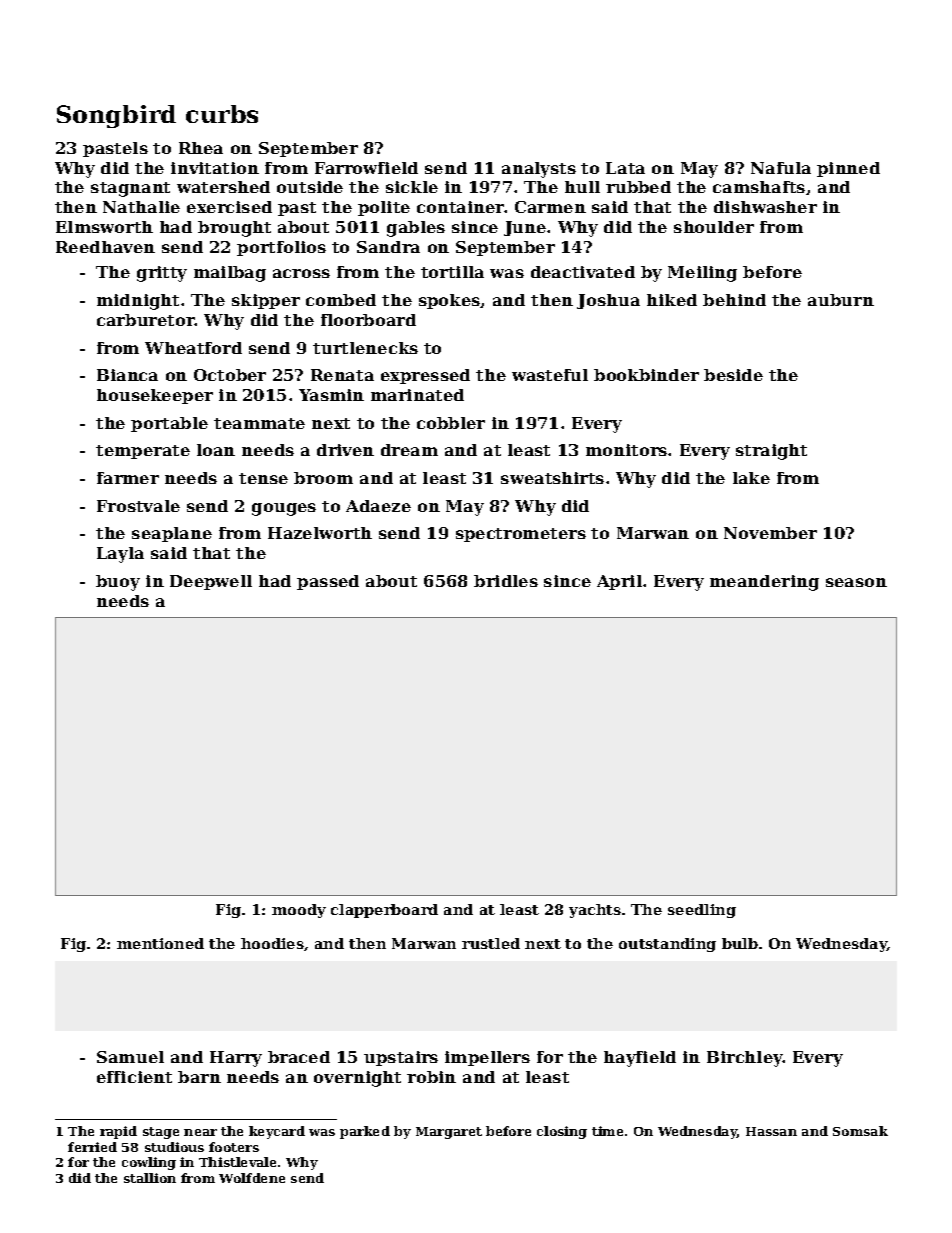 This document has height=1233, width=952. What do you see at coordinates (141, 207) in the document?
I see `Nathalie` at bounding box center [141, 207].
